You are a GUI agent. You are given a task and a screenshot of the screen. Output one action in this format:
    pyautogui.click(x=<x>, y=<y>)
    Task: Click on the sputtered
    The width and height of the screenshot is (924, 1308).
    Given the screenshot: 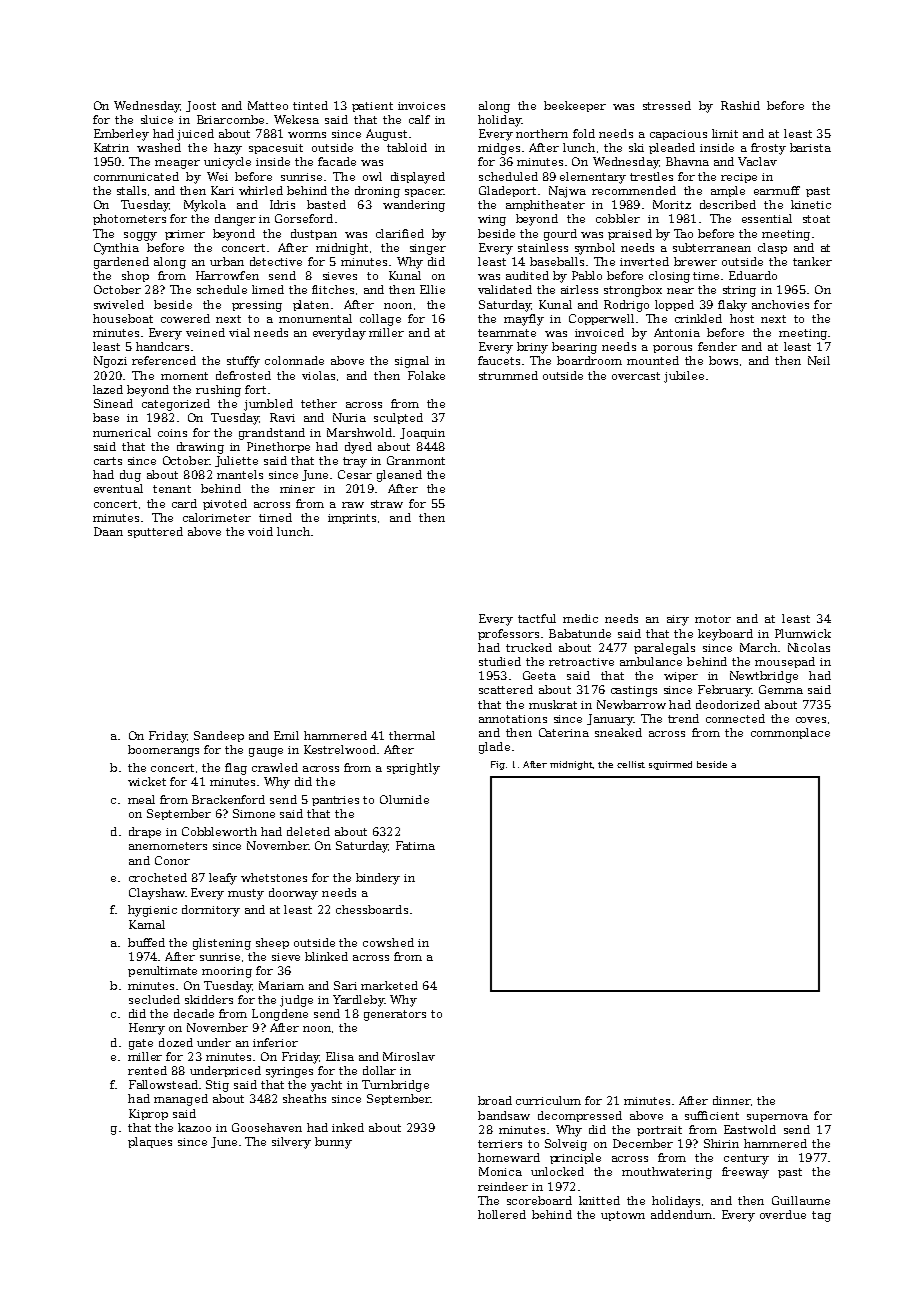 What is the action you would take?
    pyautogui.click(x=155, y=532)
